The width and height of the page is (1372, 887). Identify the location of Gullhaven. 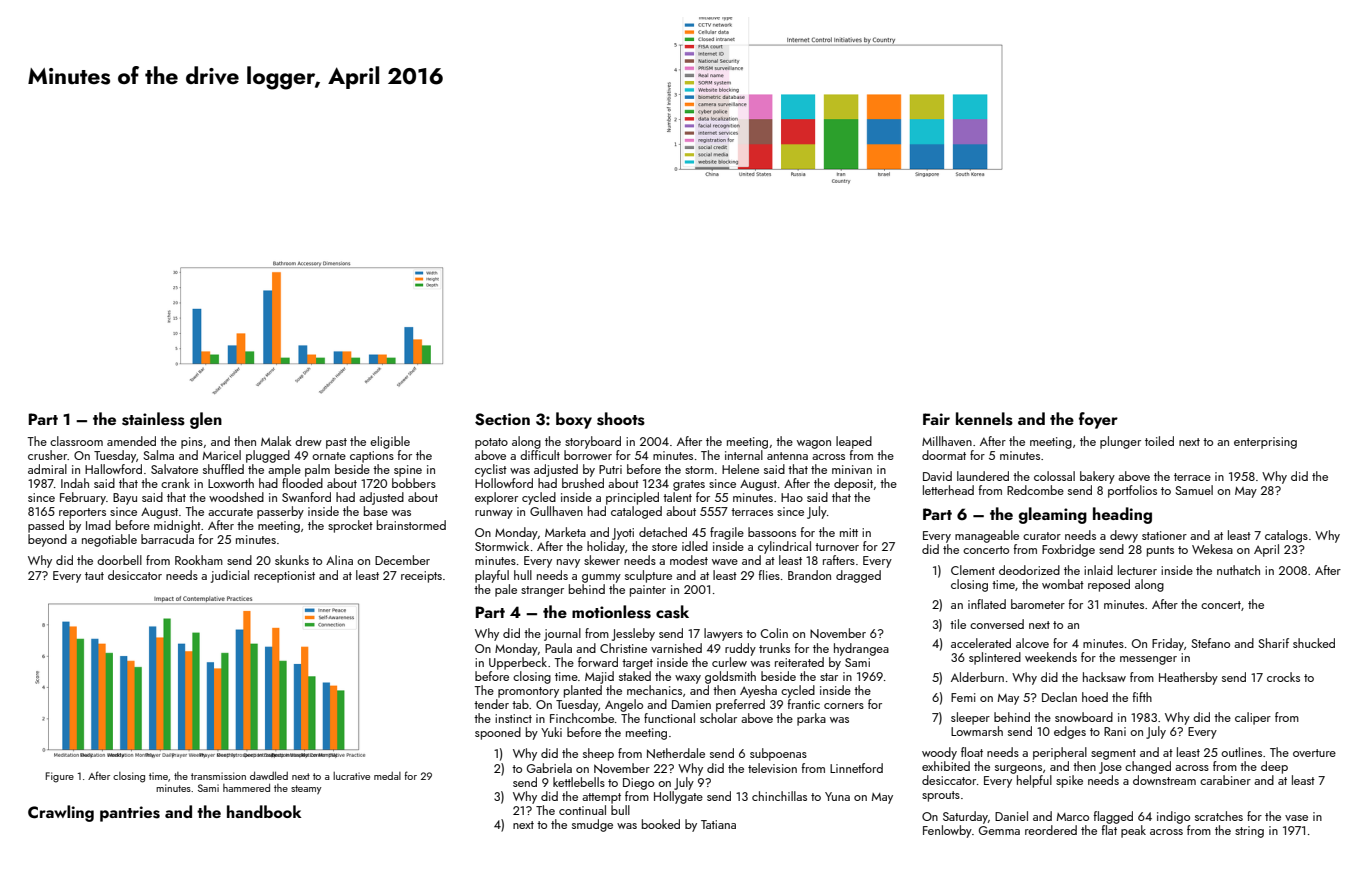
(556, 511).
